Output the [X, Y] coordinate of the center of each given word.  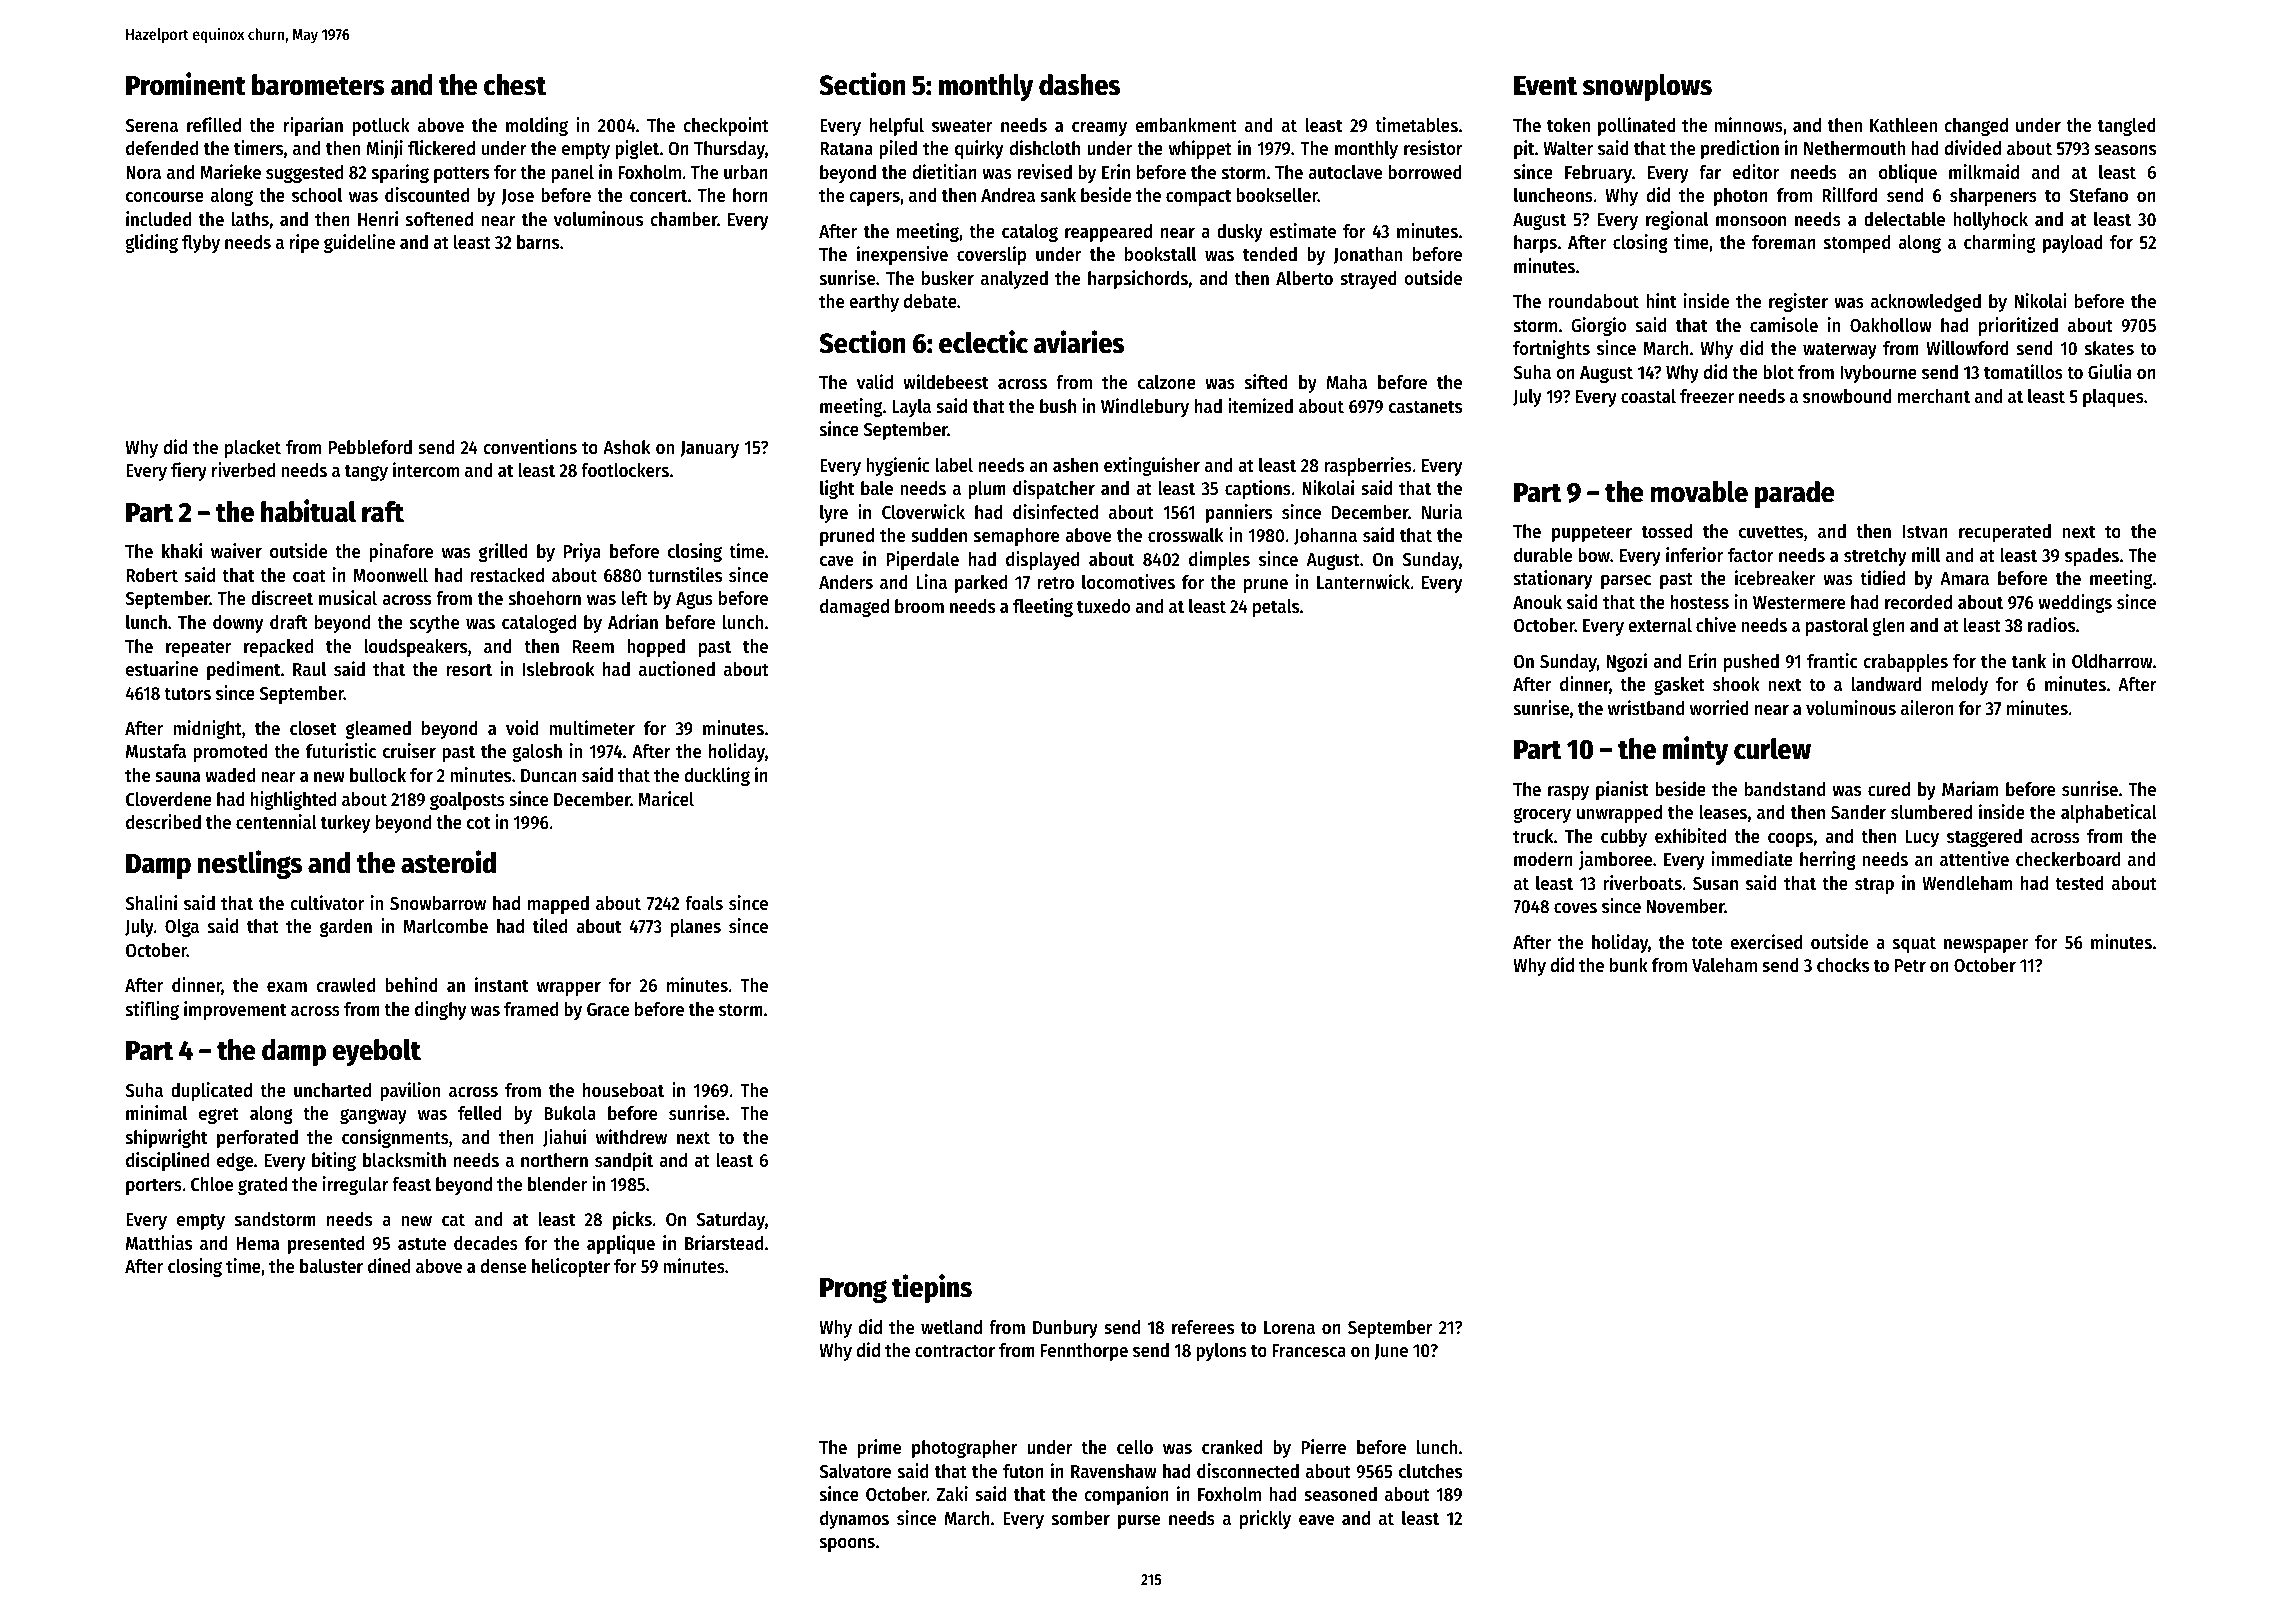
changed [1976, 127]
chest [515, 85]
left [635, 598]
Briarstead [724, 1243]
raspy [1568, 793]
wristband [1646, 708]
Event [1545, 86]
